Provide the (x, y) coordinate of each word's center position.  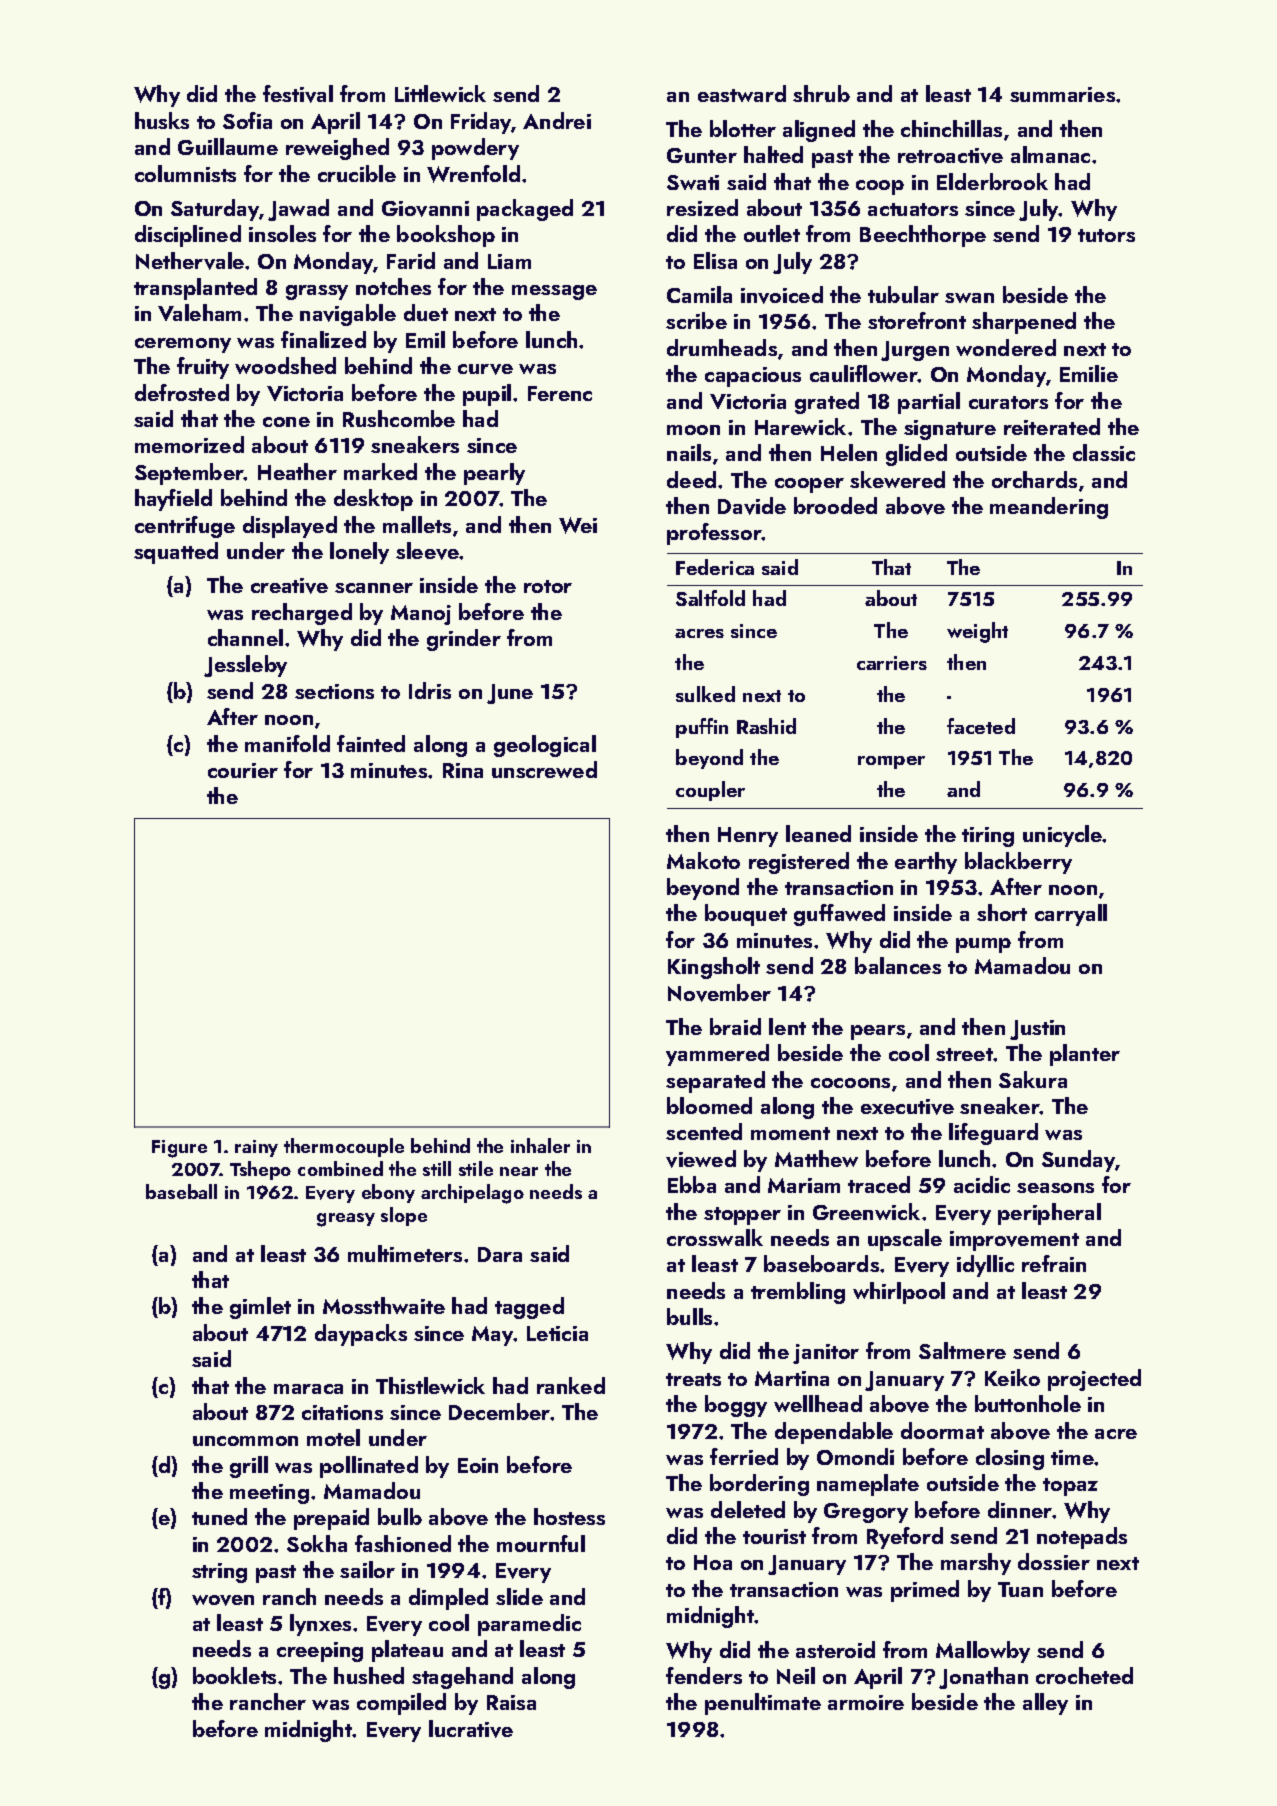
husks (162, 120)
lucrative (471, 1729)
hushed (369, 1675)
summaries (1062, 94)
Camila (699, 294)
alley (1045, 1704)
